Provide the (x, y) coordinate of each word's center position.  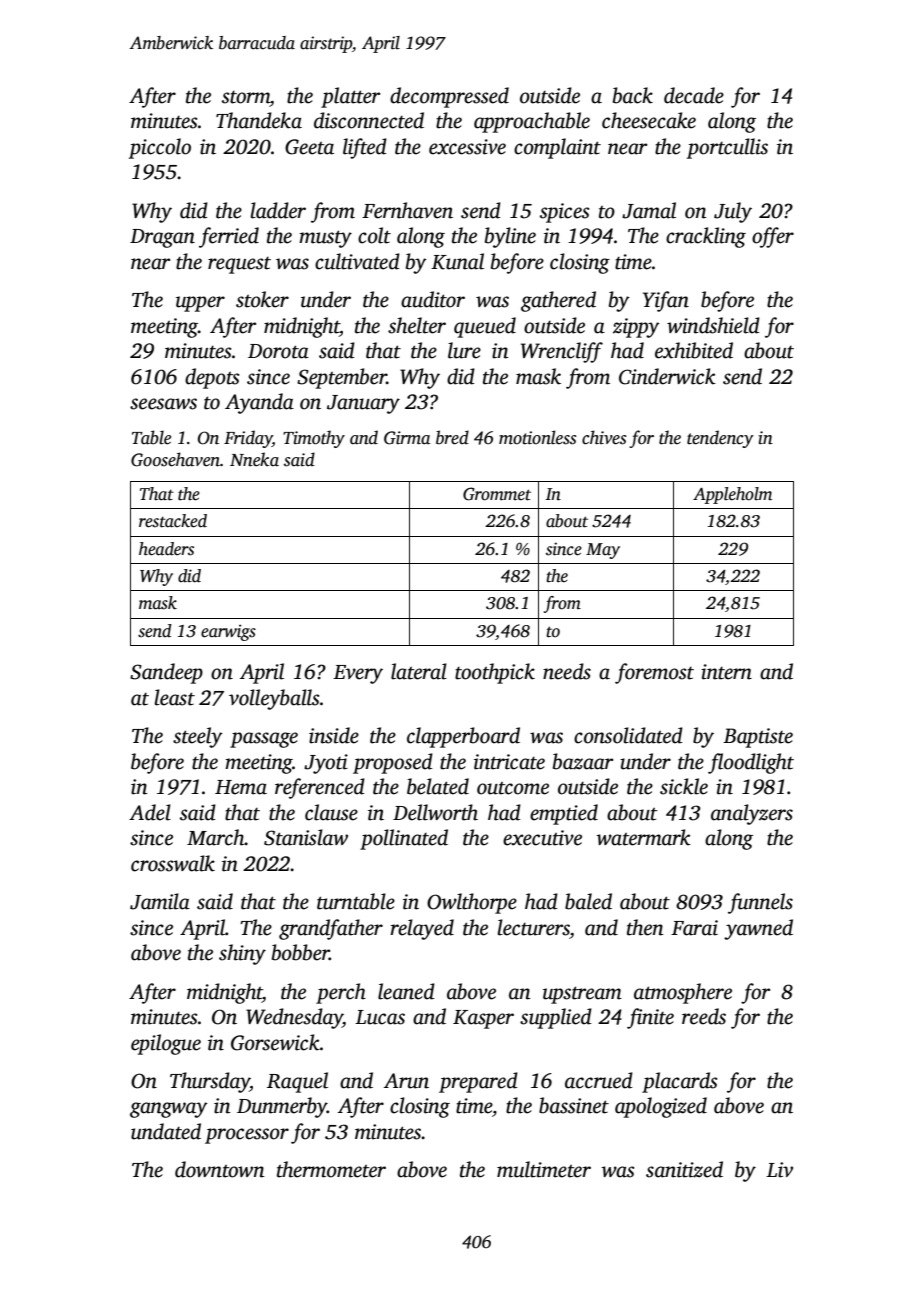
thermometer (331, 1169)
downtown (220, 1169)
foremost (654, 673)
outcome (513, 788)
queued (485, 327)
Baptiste (758, 738)
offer (773, 237)
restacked (173, 521)
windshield (713, 325)
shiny (242, 954)
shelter (417, 325)
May (603, 551)
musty (325, 239)
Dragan (162, 238)
